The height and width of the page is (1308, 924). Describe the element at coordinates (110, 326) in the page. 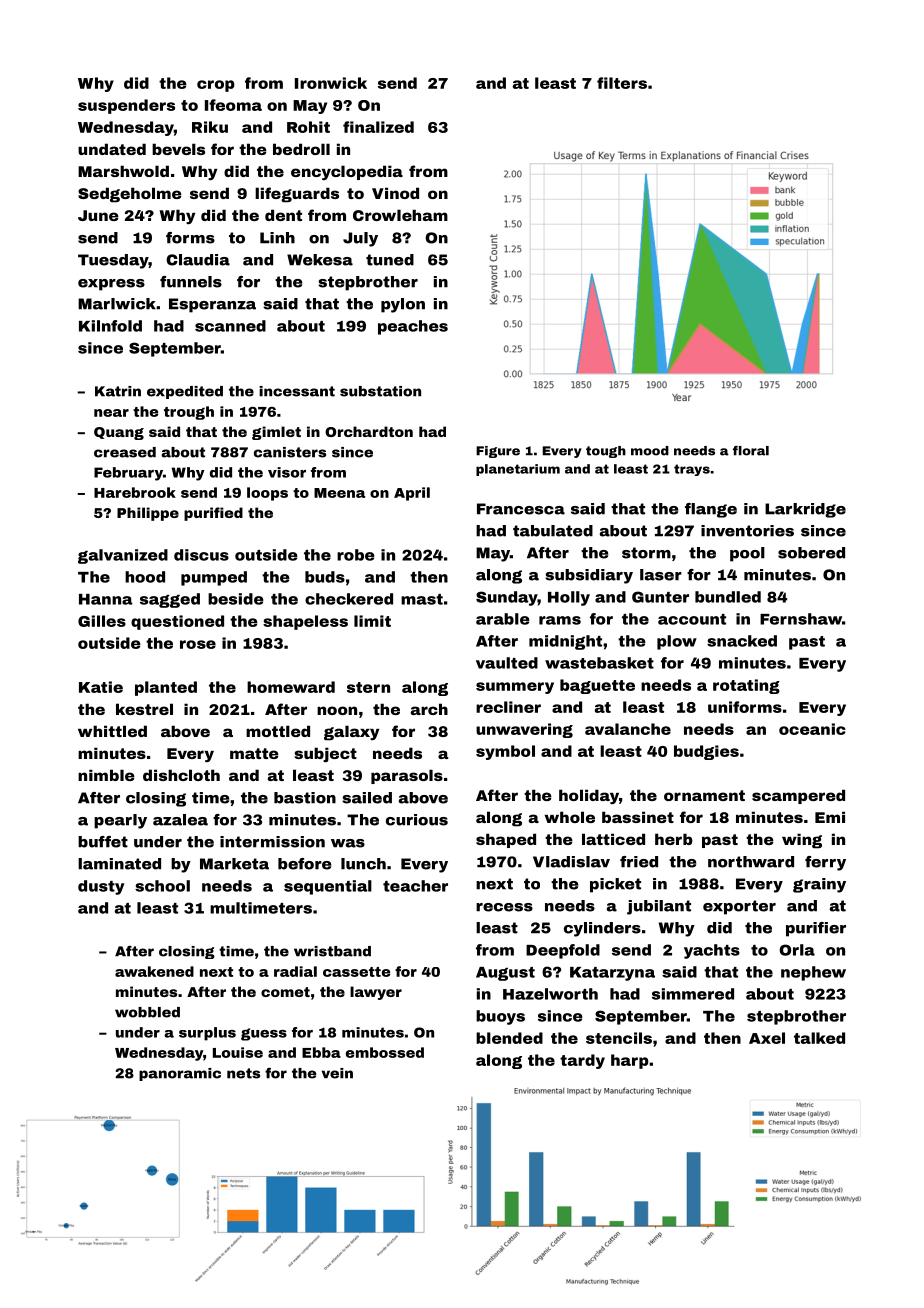

I see `Kilnfold` at that location.
